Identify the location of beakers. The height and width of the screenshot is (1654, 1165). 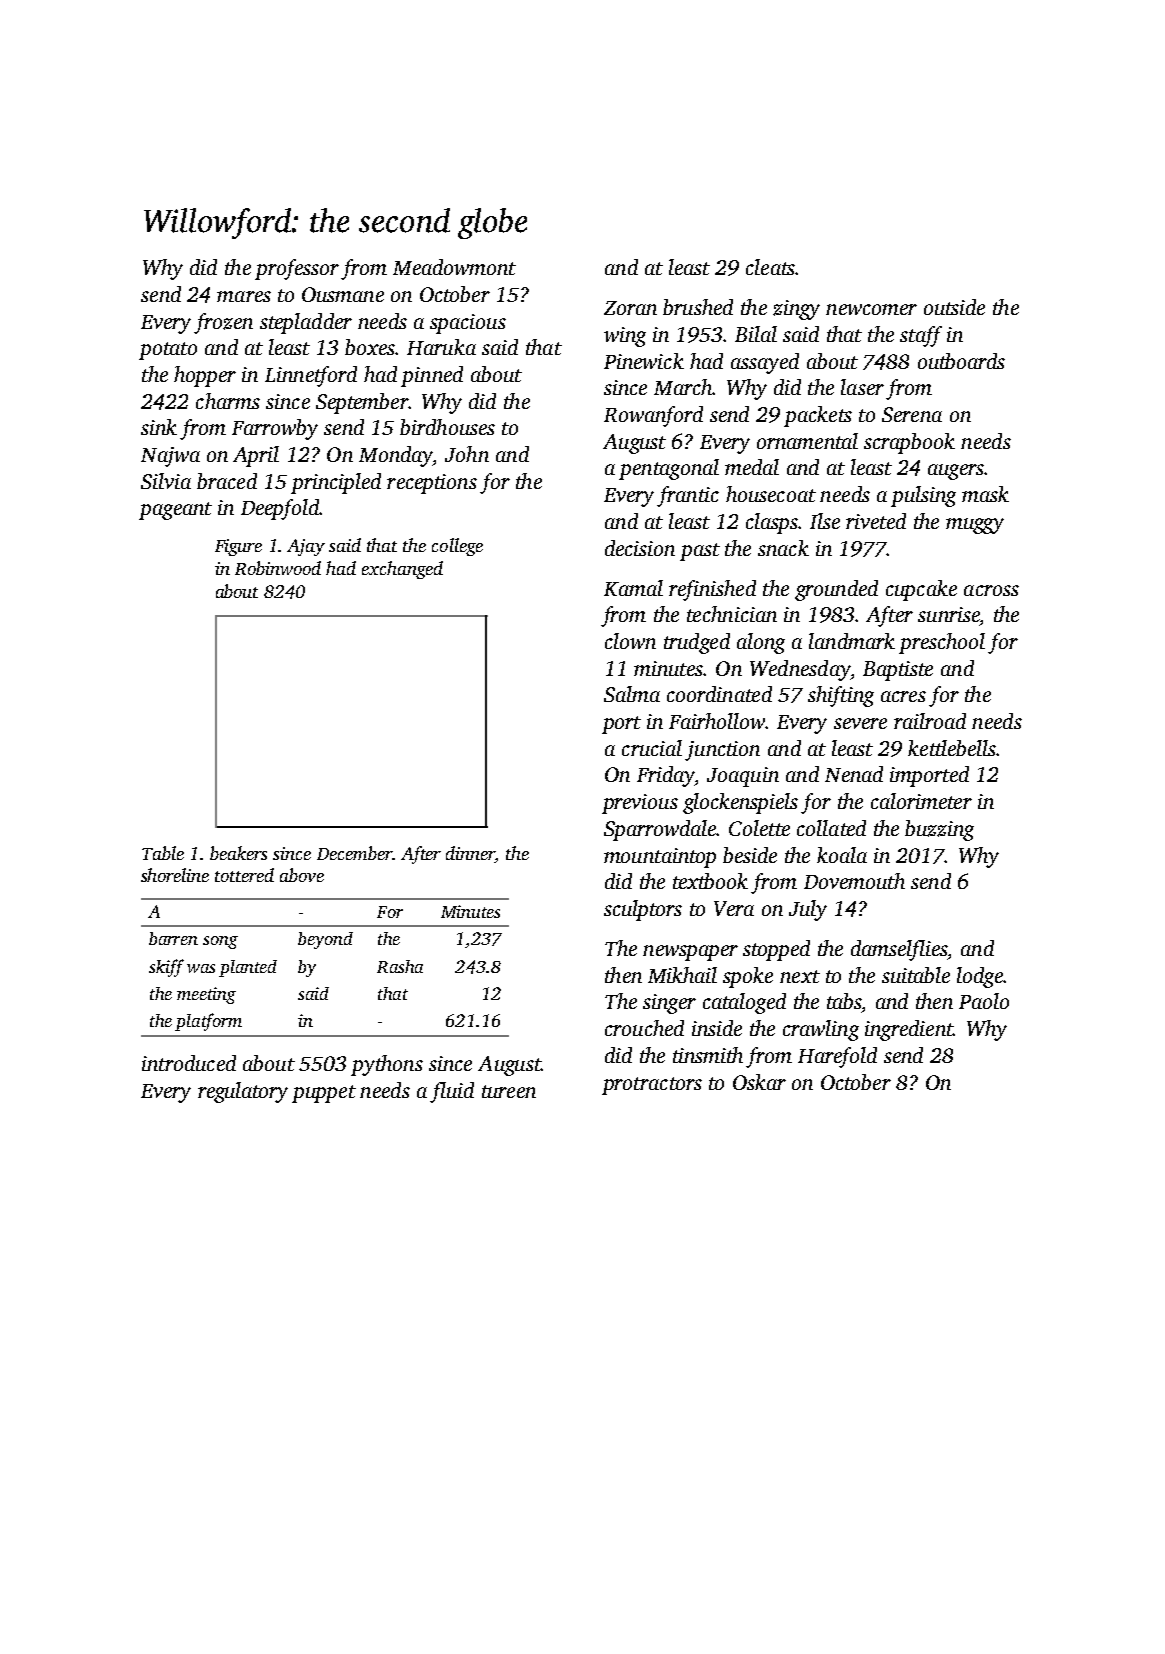
(238, 853).
